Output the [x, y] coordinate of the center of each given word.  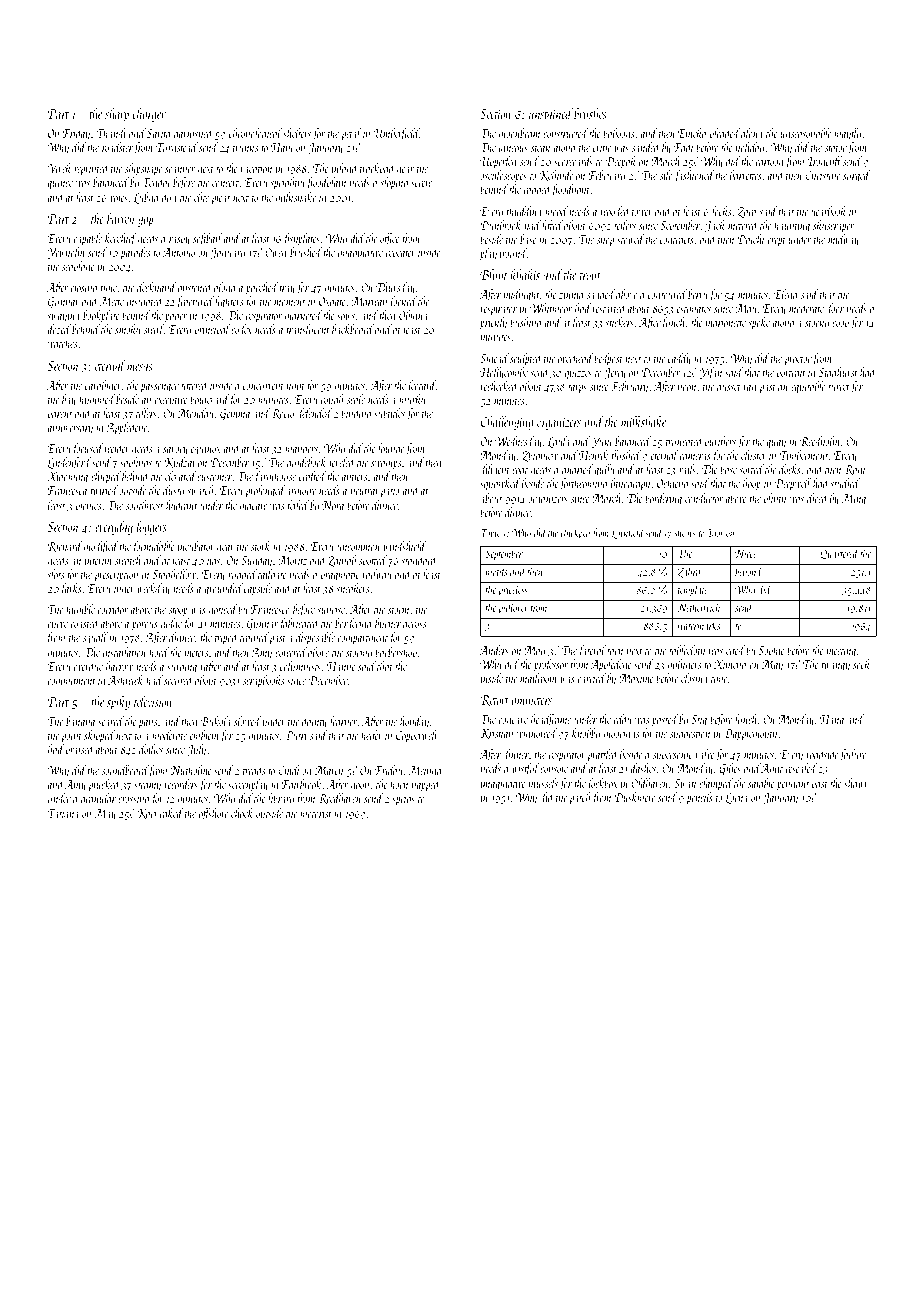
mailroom [538, 678]
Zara [747, 212]
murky [412, 400]
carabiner [103, 385]
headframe [551, 720]
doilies [151, 749]
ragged [537, 190]
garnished [194, 134]
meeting [841, 652]
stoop [178, 612]
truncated [685, 441]
